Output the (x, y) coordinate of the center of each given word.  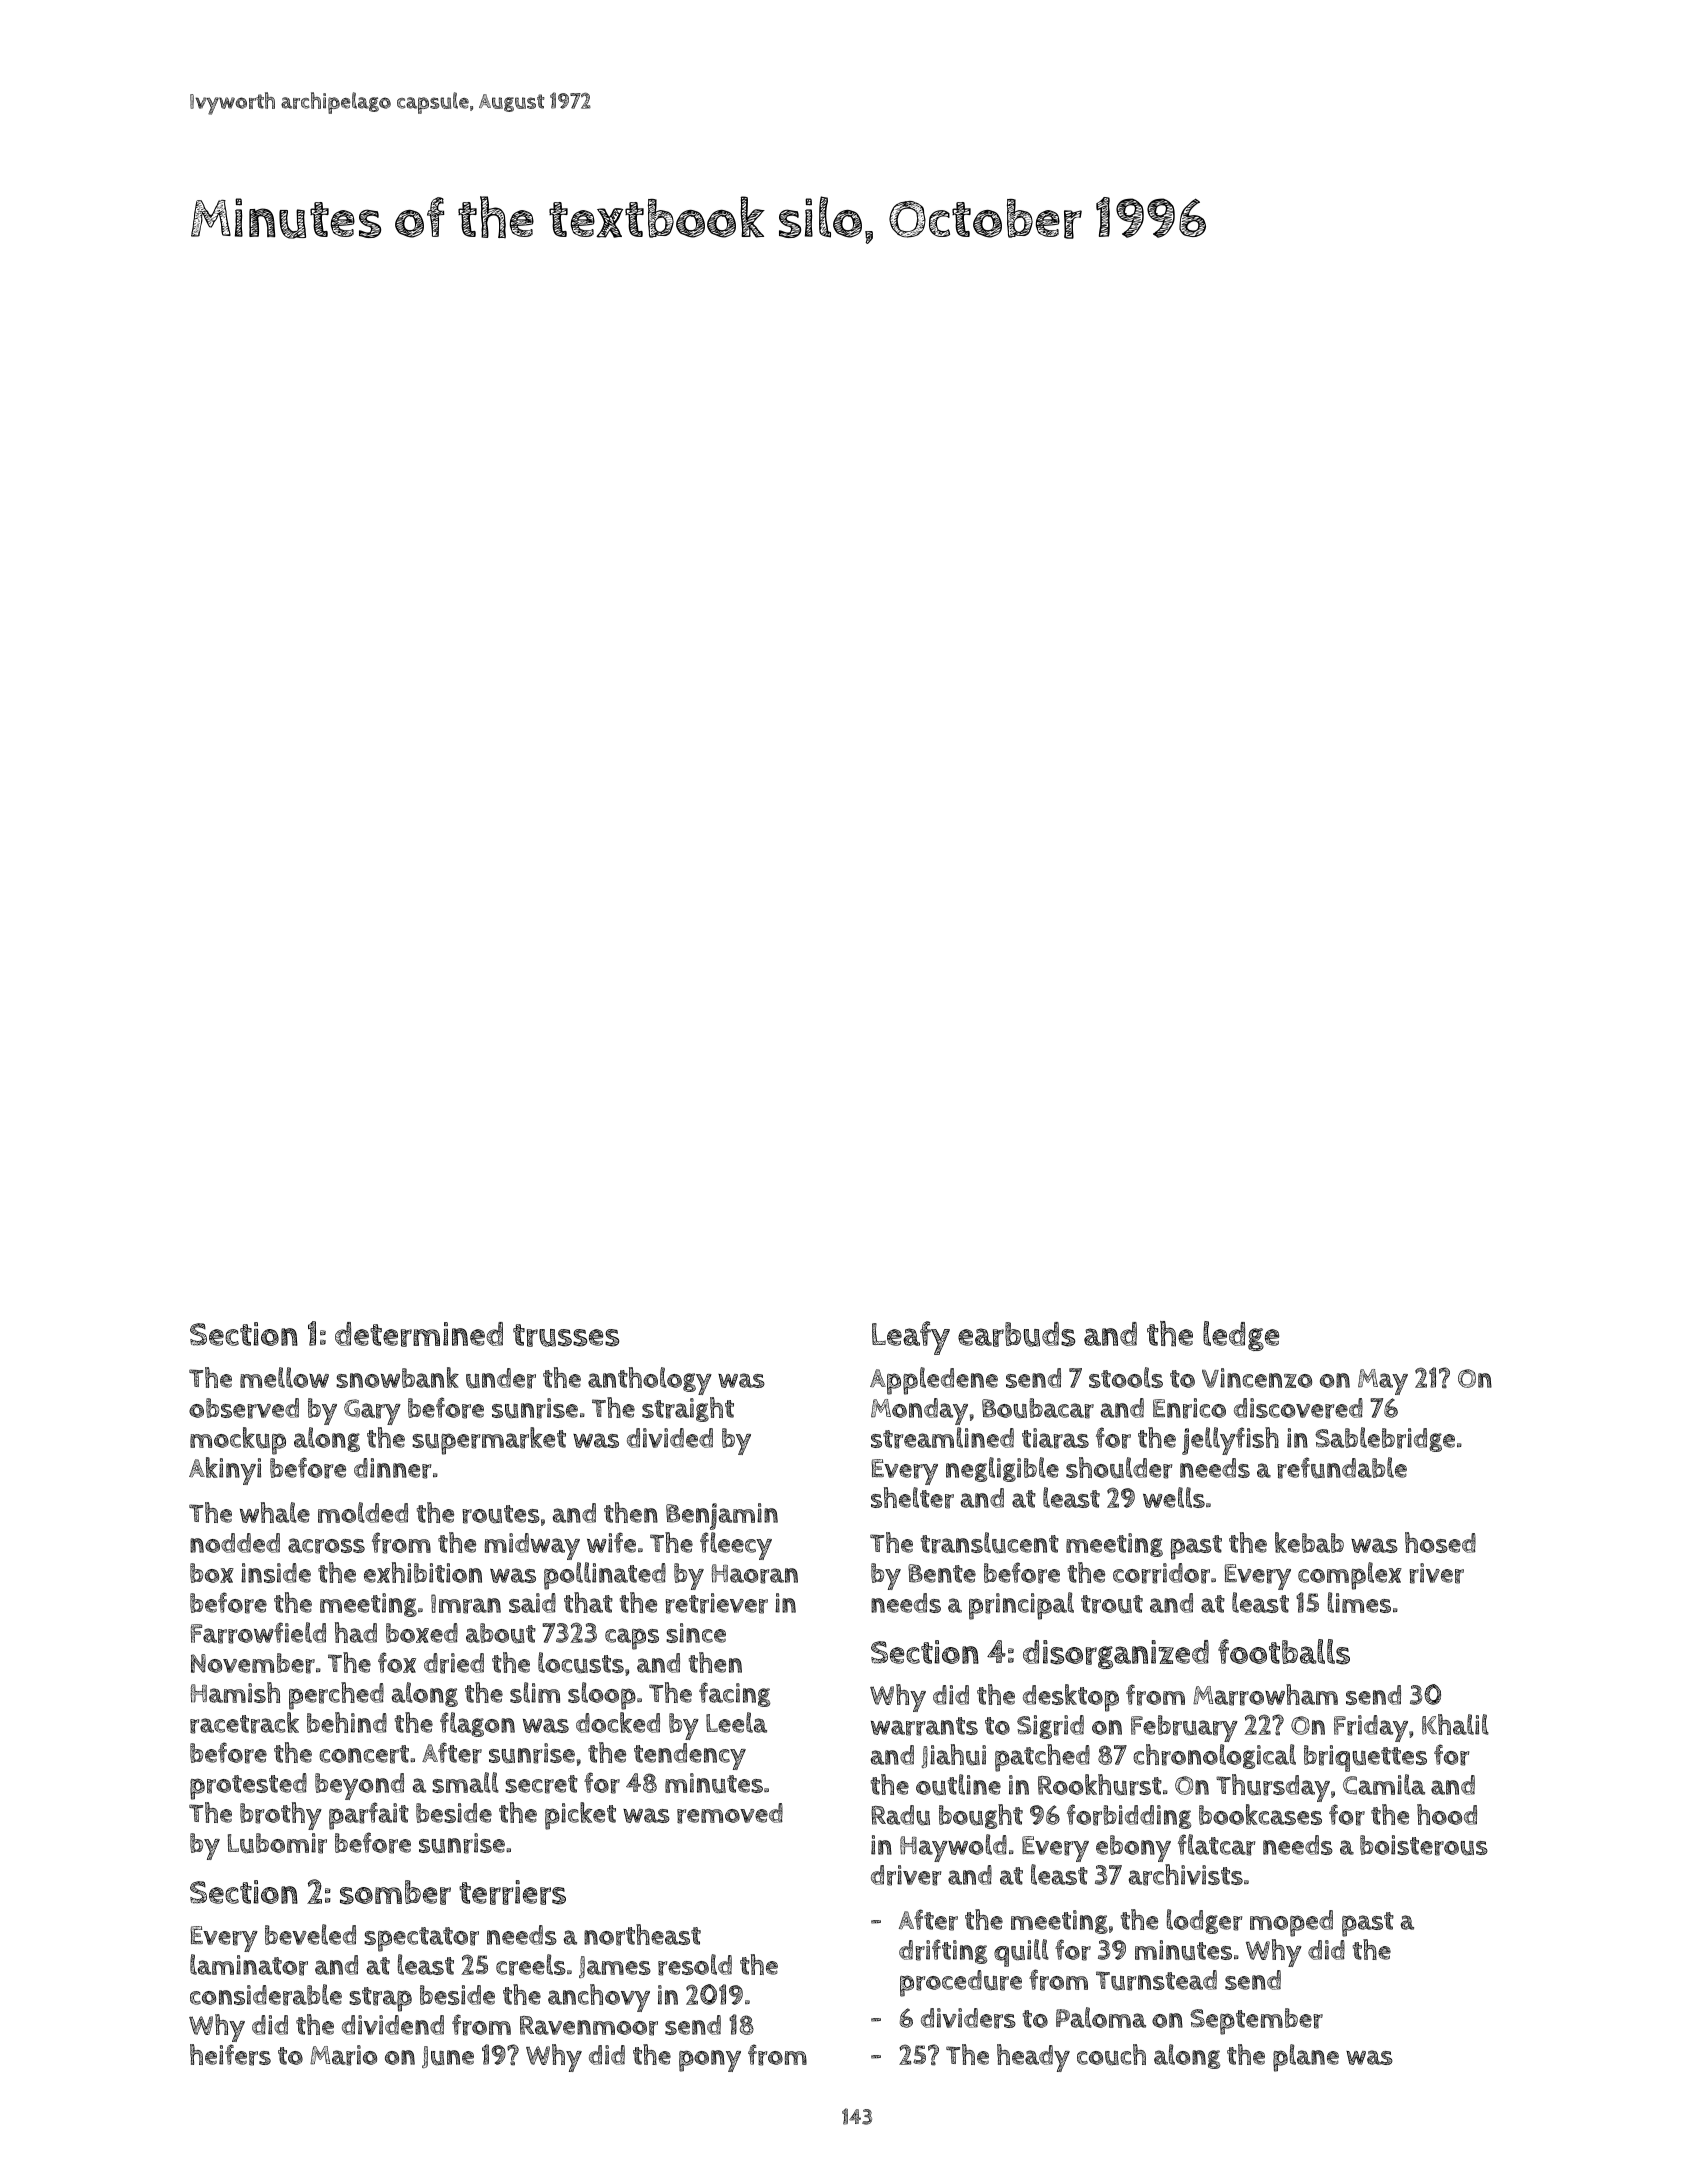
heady (1033, 2058)
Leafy (911, 1338)
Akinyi (225, 1471)
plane (1306, 2058)
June (448, 2057)
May (1383, 1382)
